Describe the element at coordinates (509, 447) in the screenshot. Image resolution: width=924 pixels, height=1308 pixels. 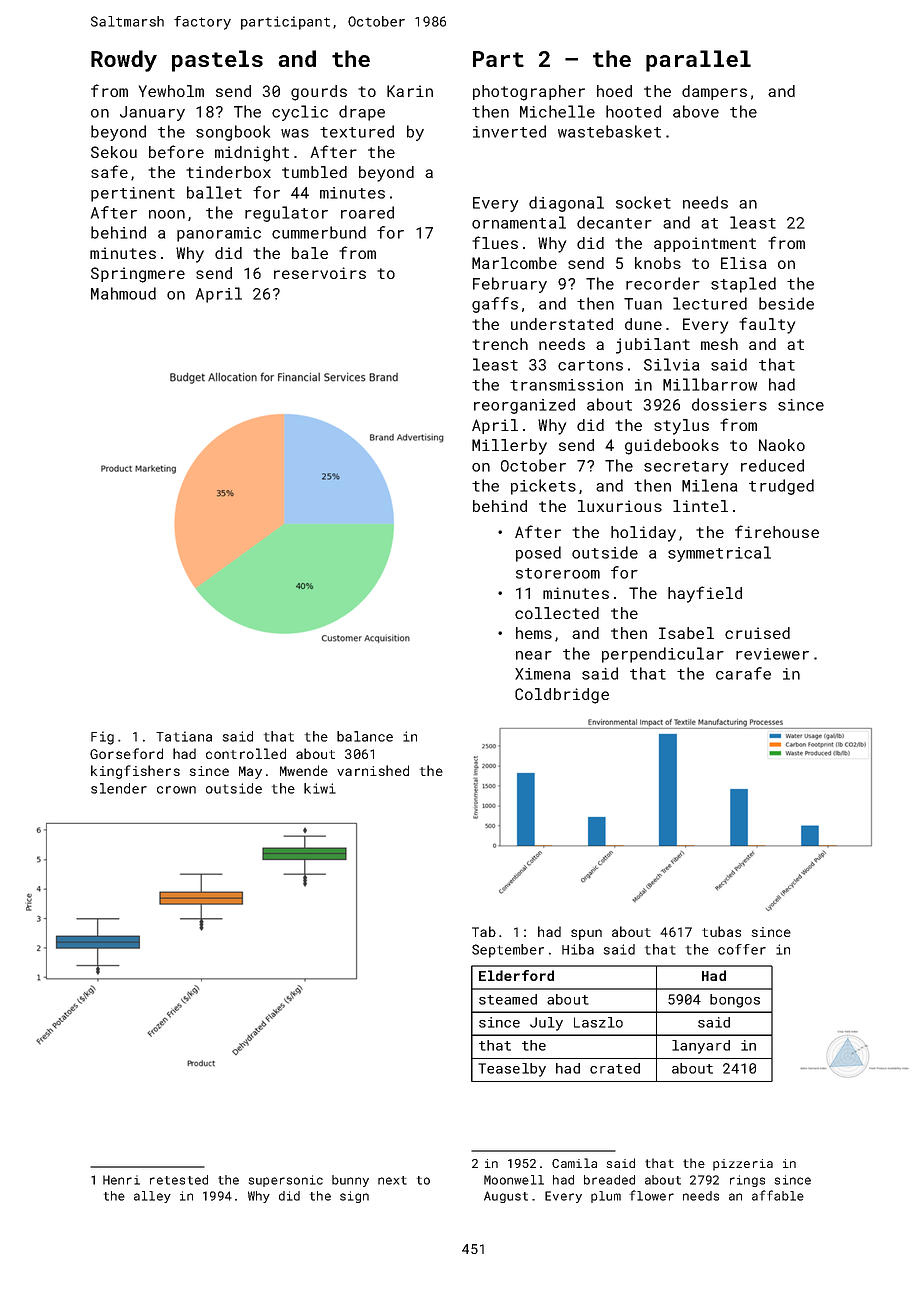
I see `Millerby` at that location.
